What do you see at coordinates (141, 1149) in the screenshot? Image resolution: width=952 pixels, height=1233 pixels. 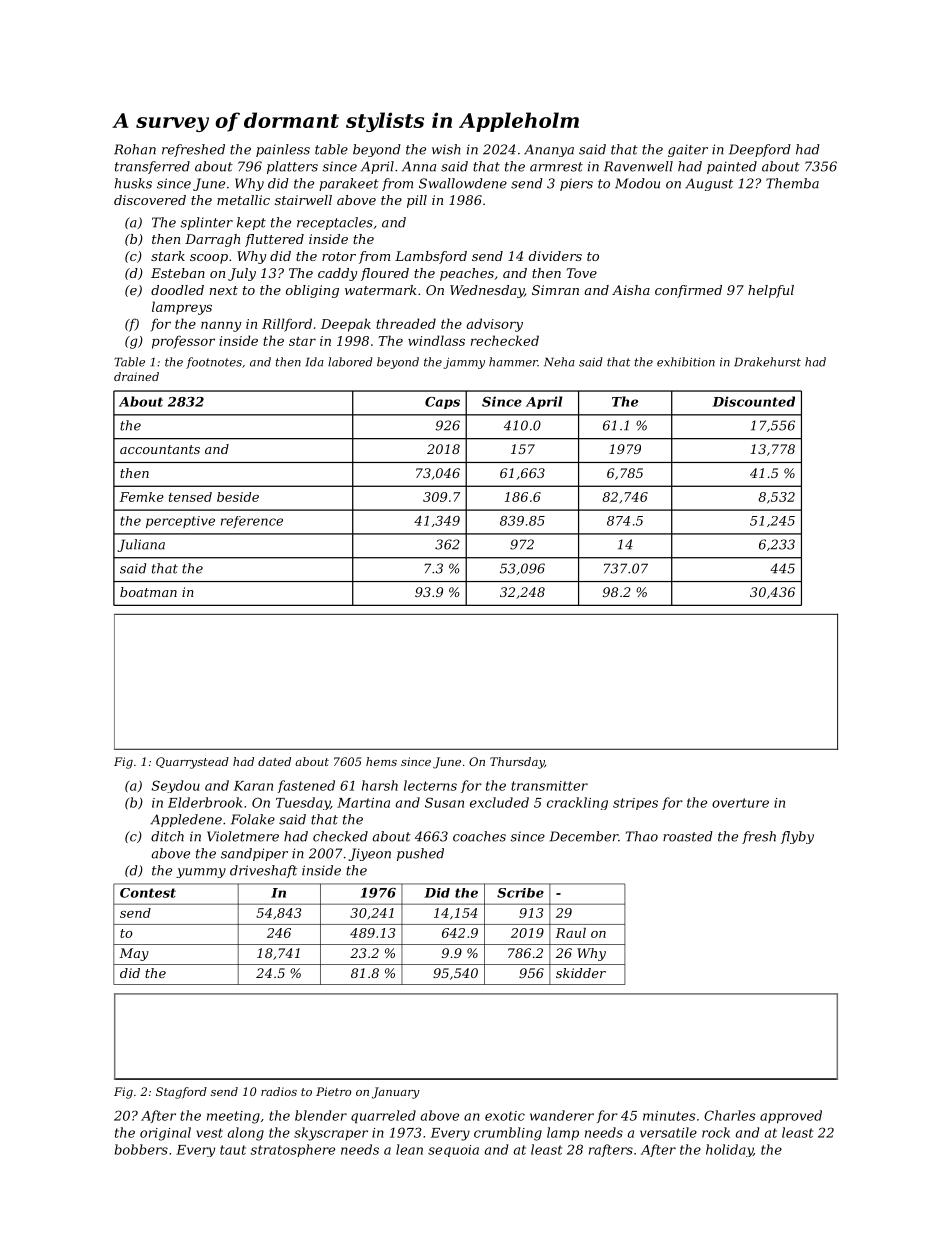 I see `bobbers` at bounding box center [141, 1149].
